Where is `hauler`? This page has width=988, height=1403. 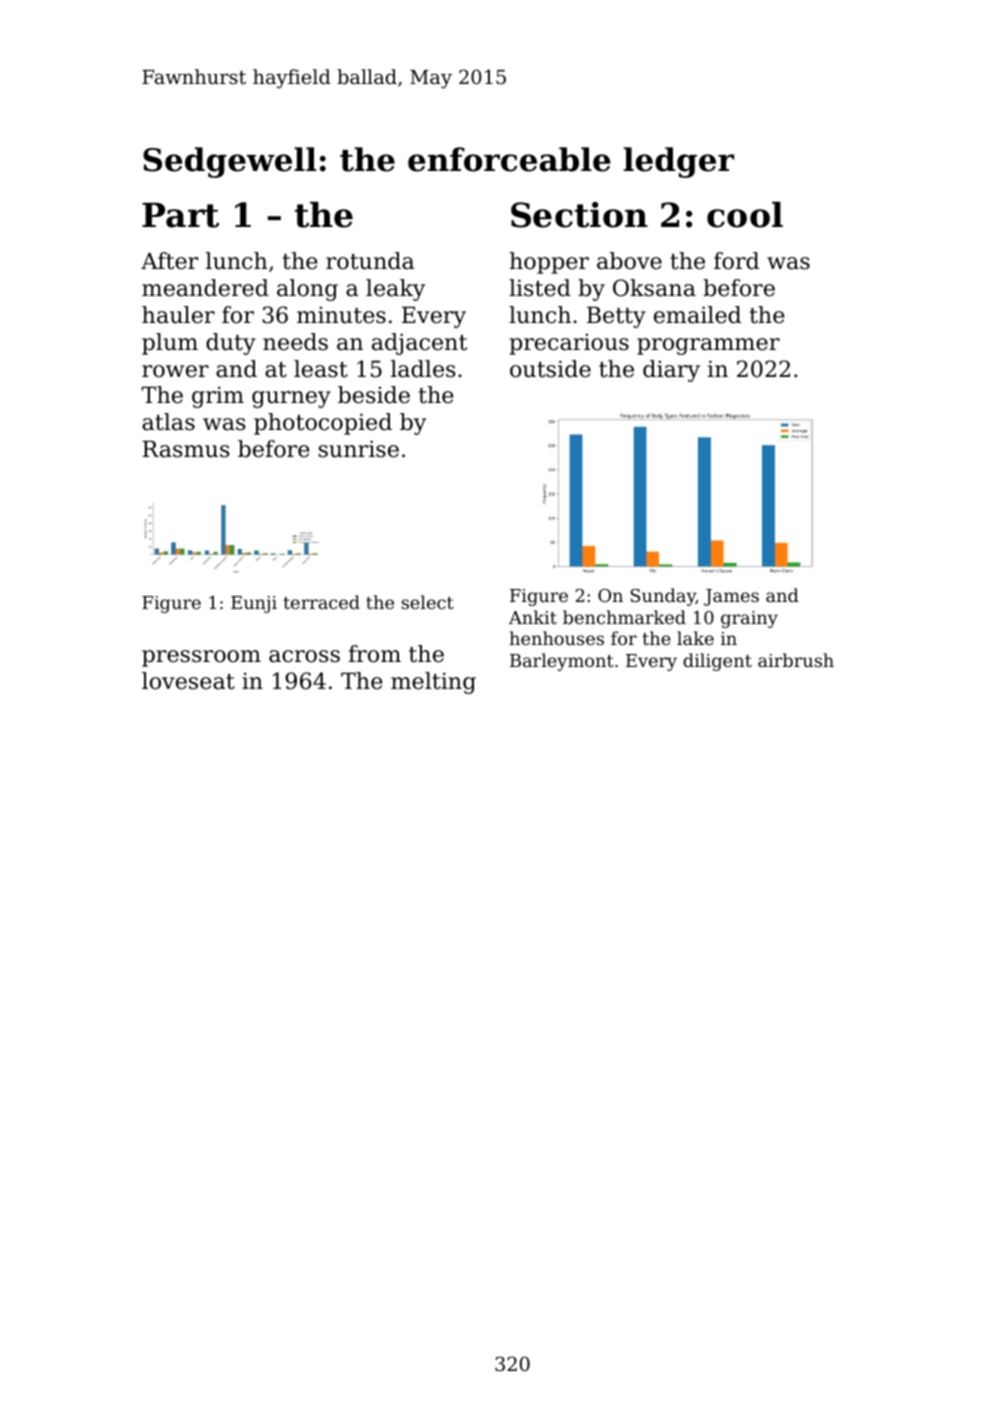
hauler is located at coordinates (178, 315).
